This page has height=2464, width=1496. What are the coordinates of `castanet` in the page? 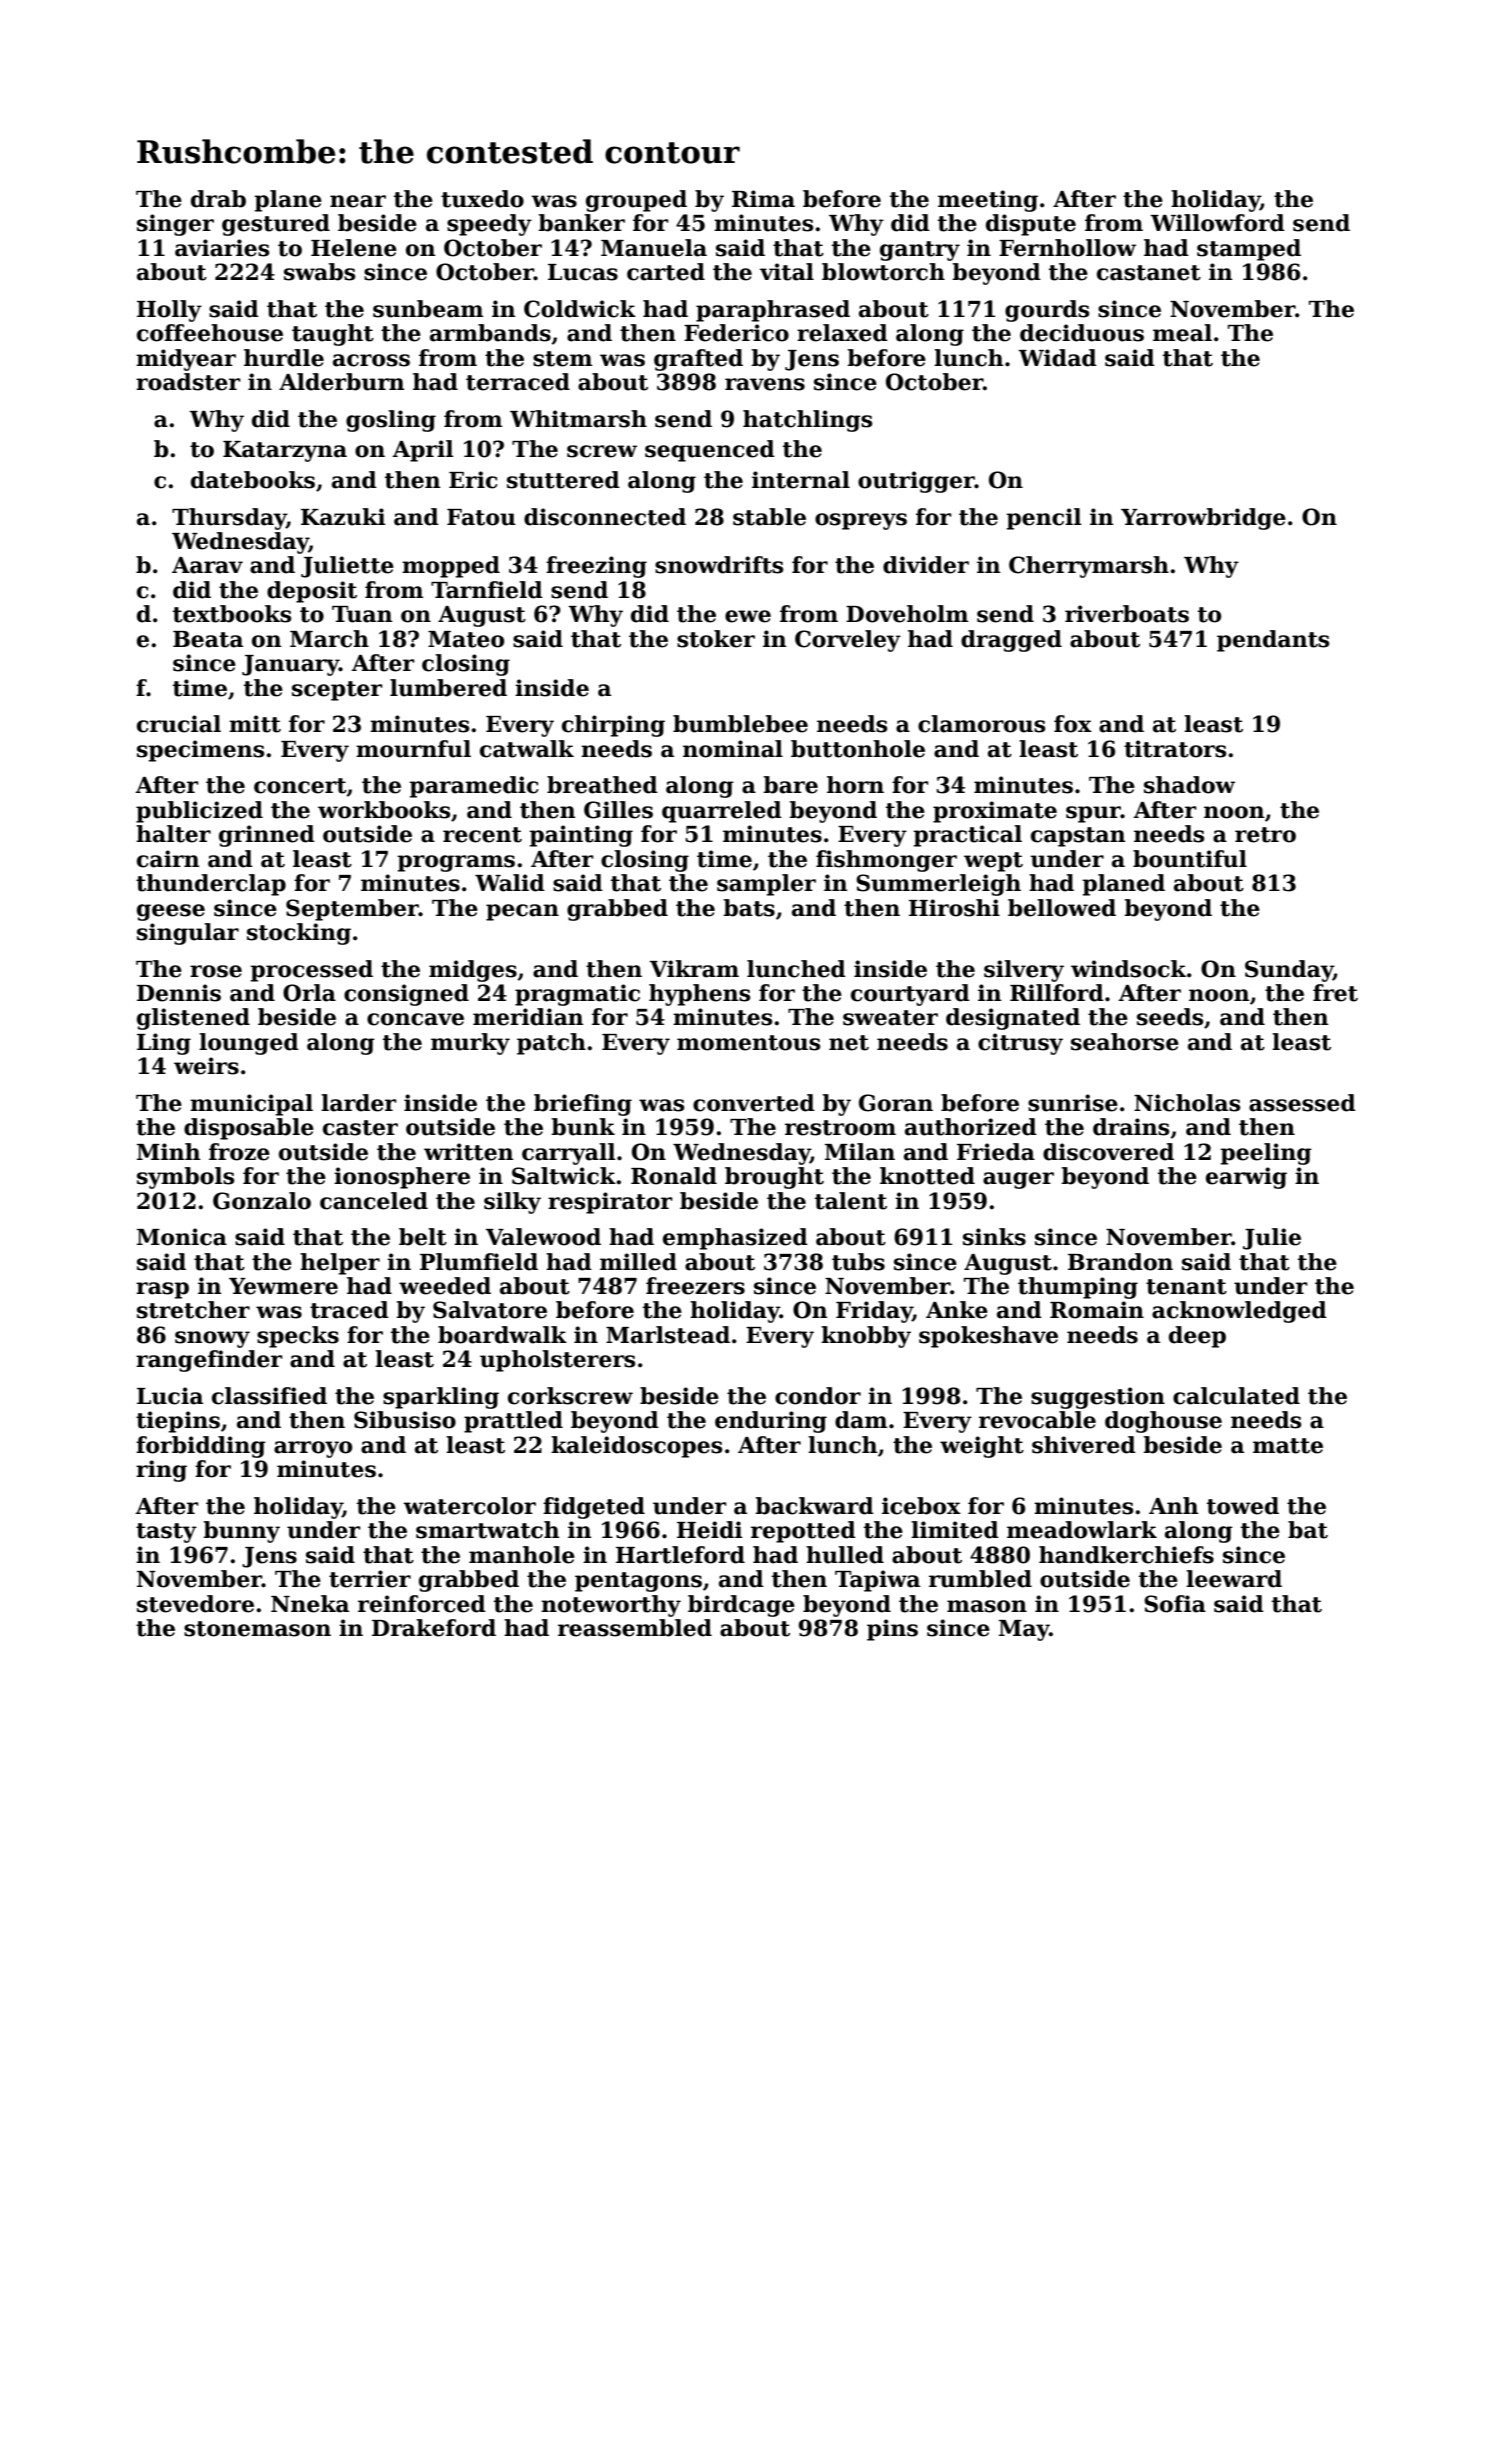 It's located at (1149, 273).
